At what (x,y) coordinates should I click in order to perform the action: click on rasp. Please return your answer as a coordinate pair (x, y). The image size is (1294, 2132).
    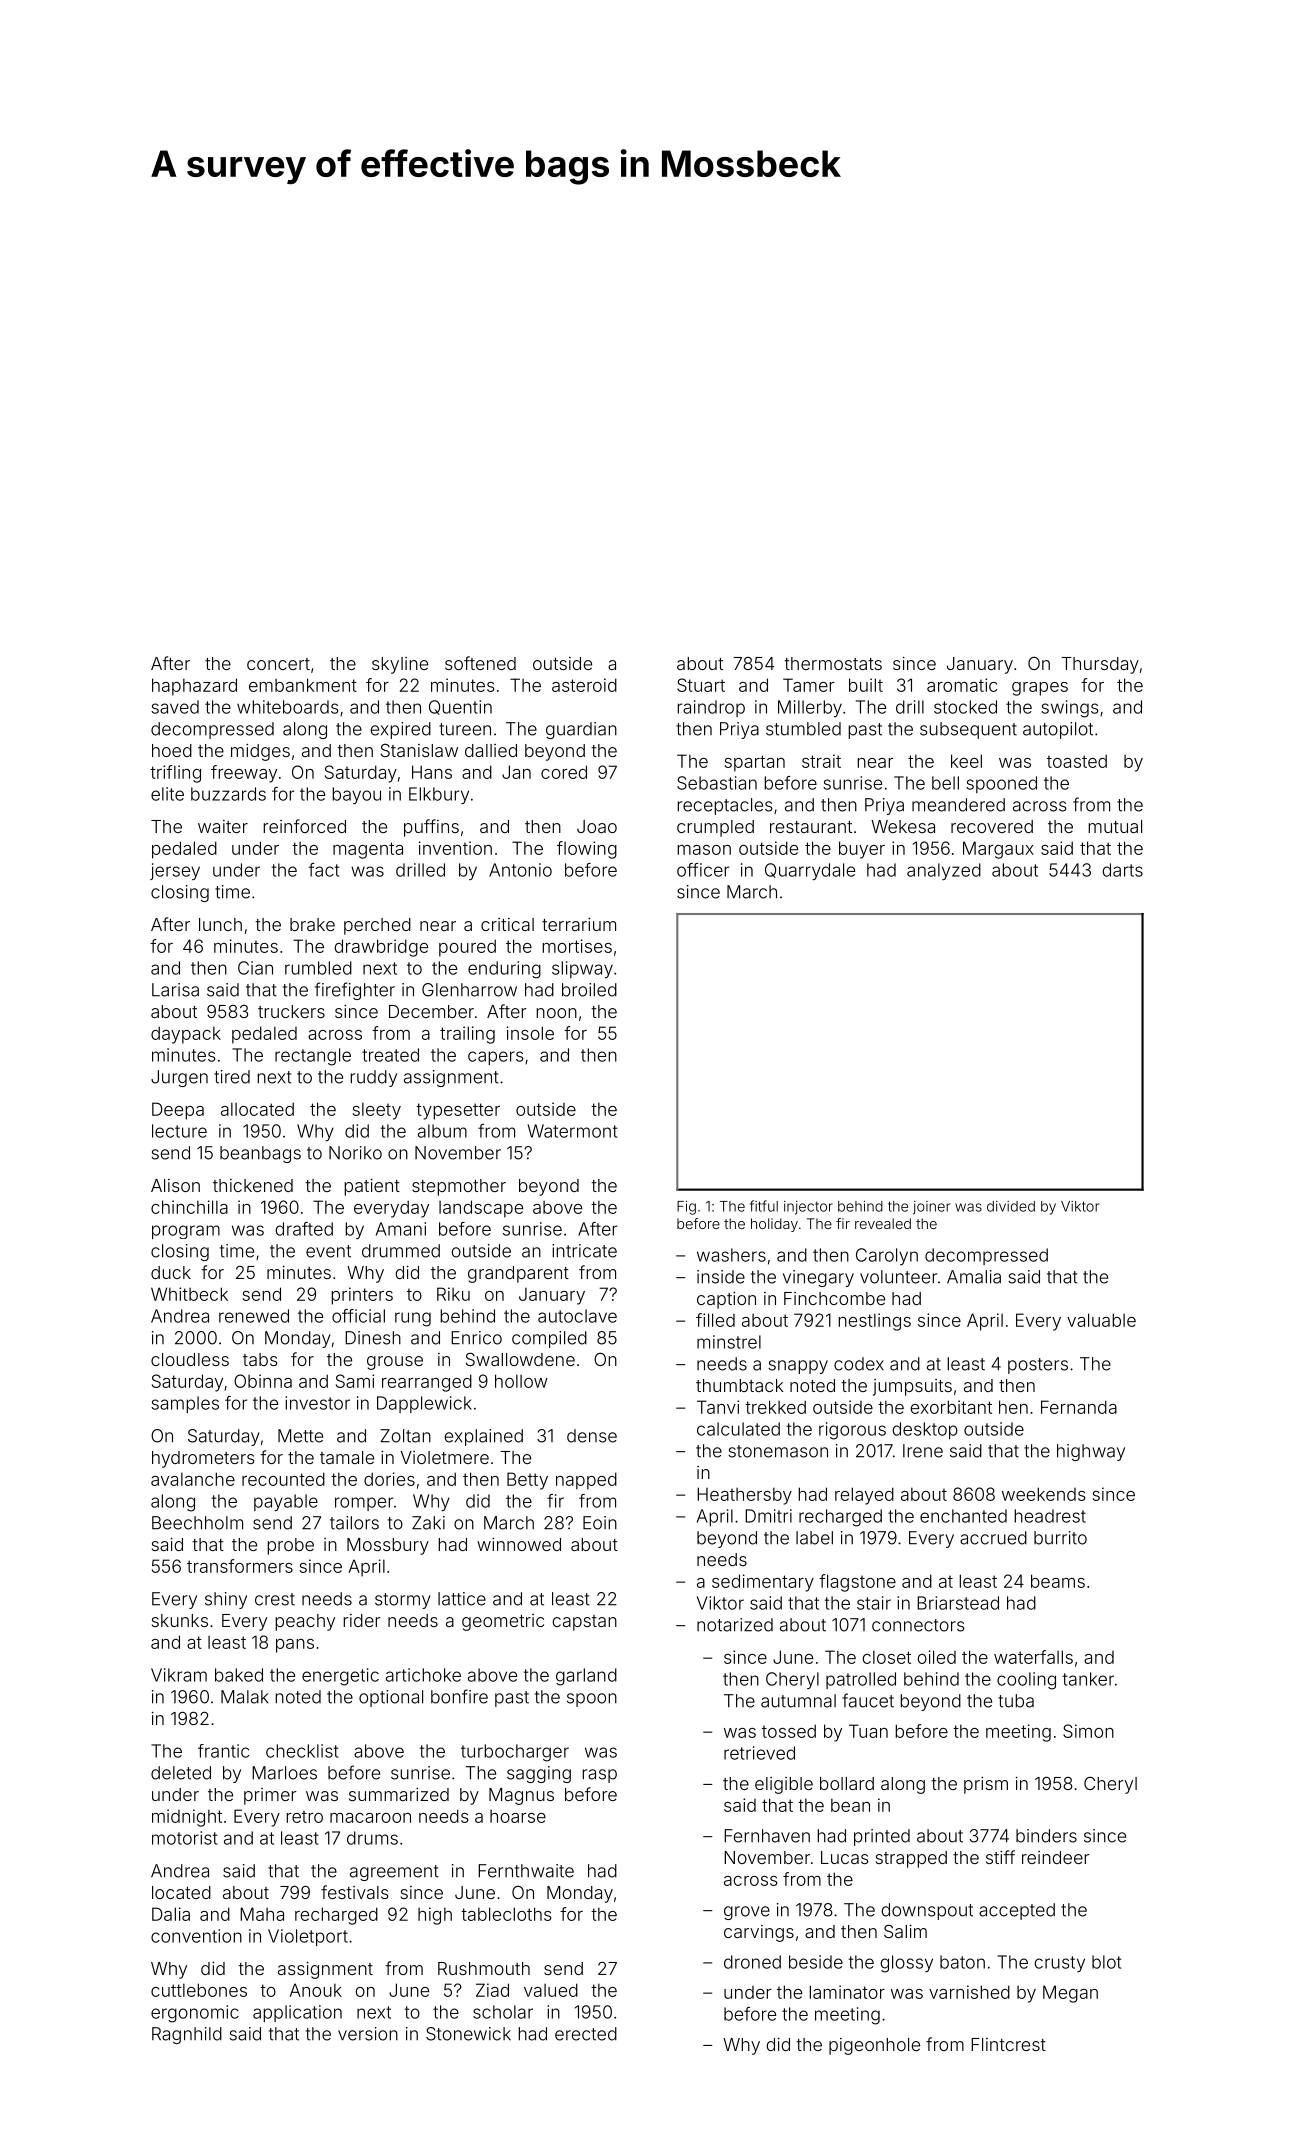
    Looking at the image, I should click on (599, 1776).
